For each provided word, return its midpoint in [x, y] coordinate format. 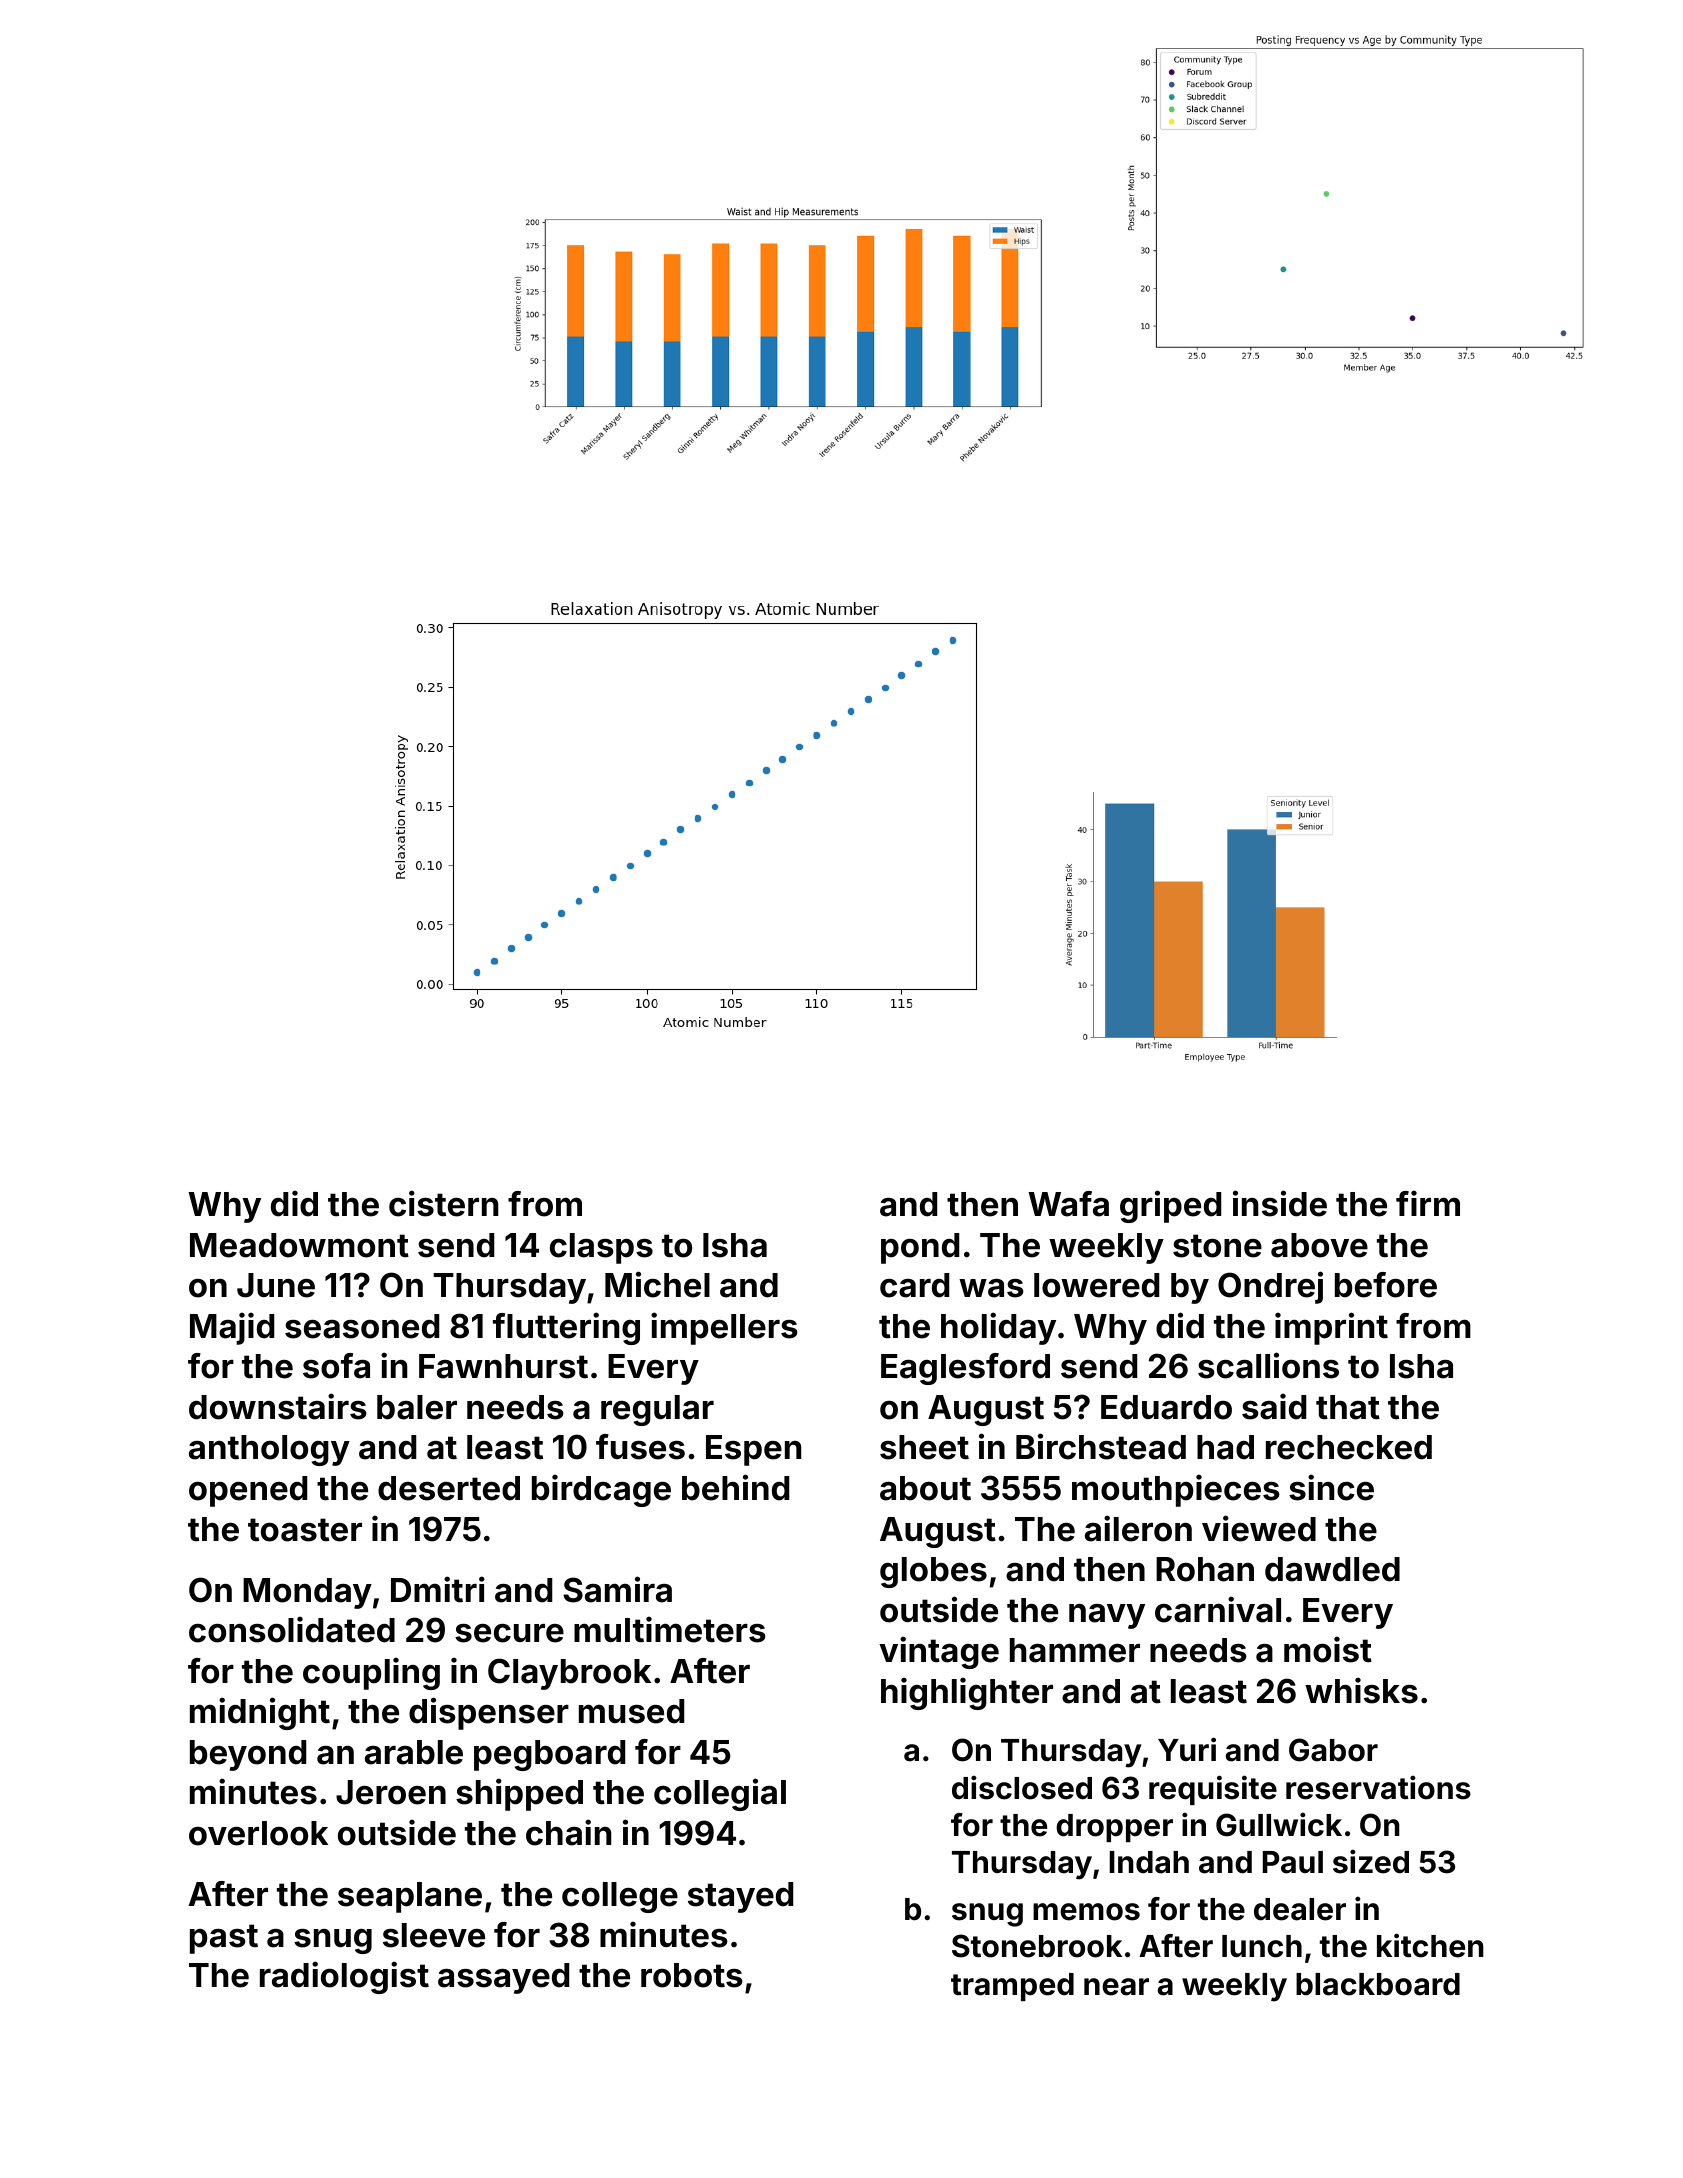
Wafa [1068, 1204]
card [914, 1285]
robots [692, 1975]
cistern [443, 1203]
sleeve [434, 1935]
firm [1428, 1203]
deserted [449, 1488]
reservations [1378, 1787]
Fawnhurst [503, 1366]
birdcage [601, 1490]
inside [1280, 1203]
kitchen [1430, 1945]
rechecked [1349, 1447]
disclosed [1022, 1787]
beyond [248, 1755]
